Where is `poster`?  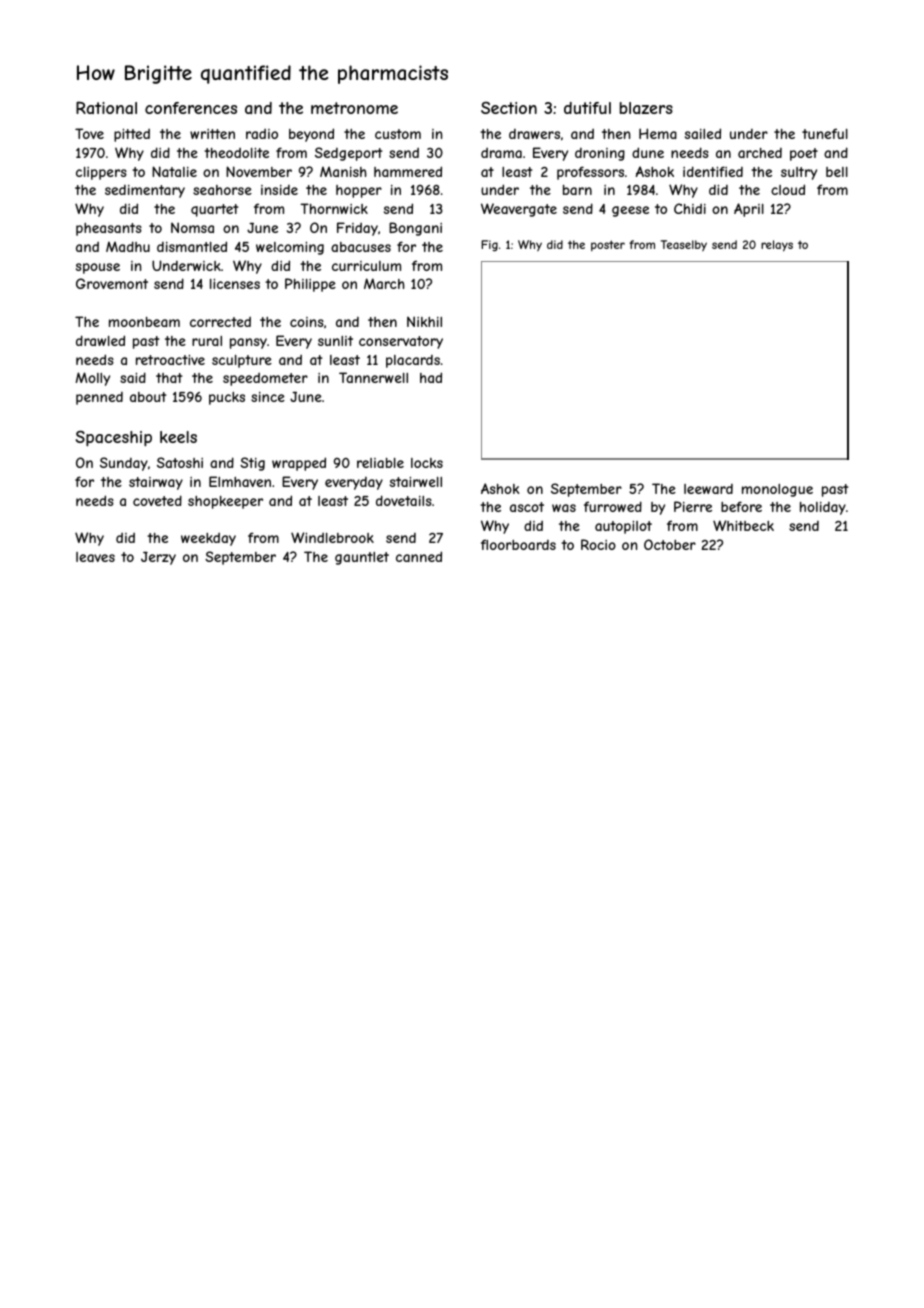
poster is located at coordinates (608, 245).
